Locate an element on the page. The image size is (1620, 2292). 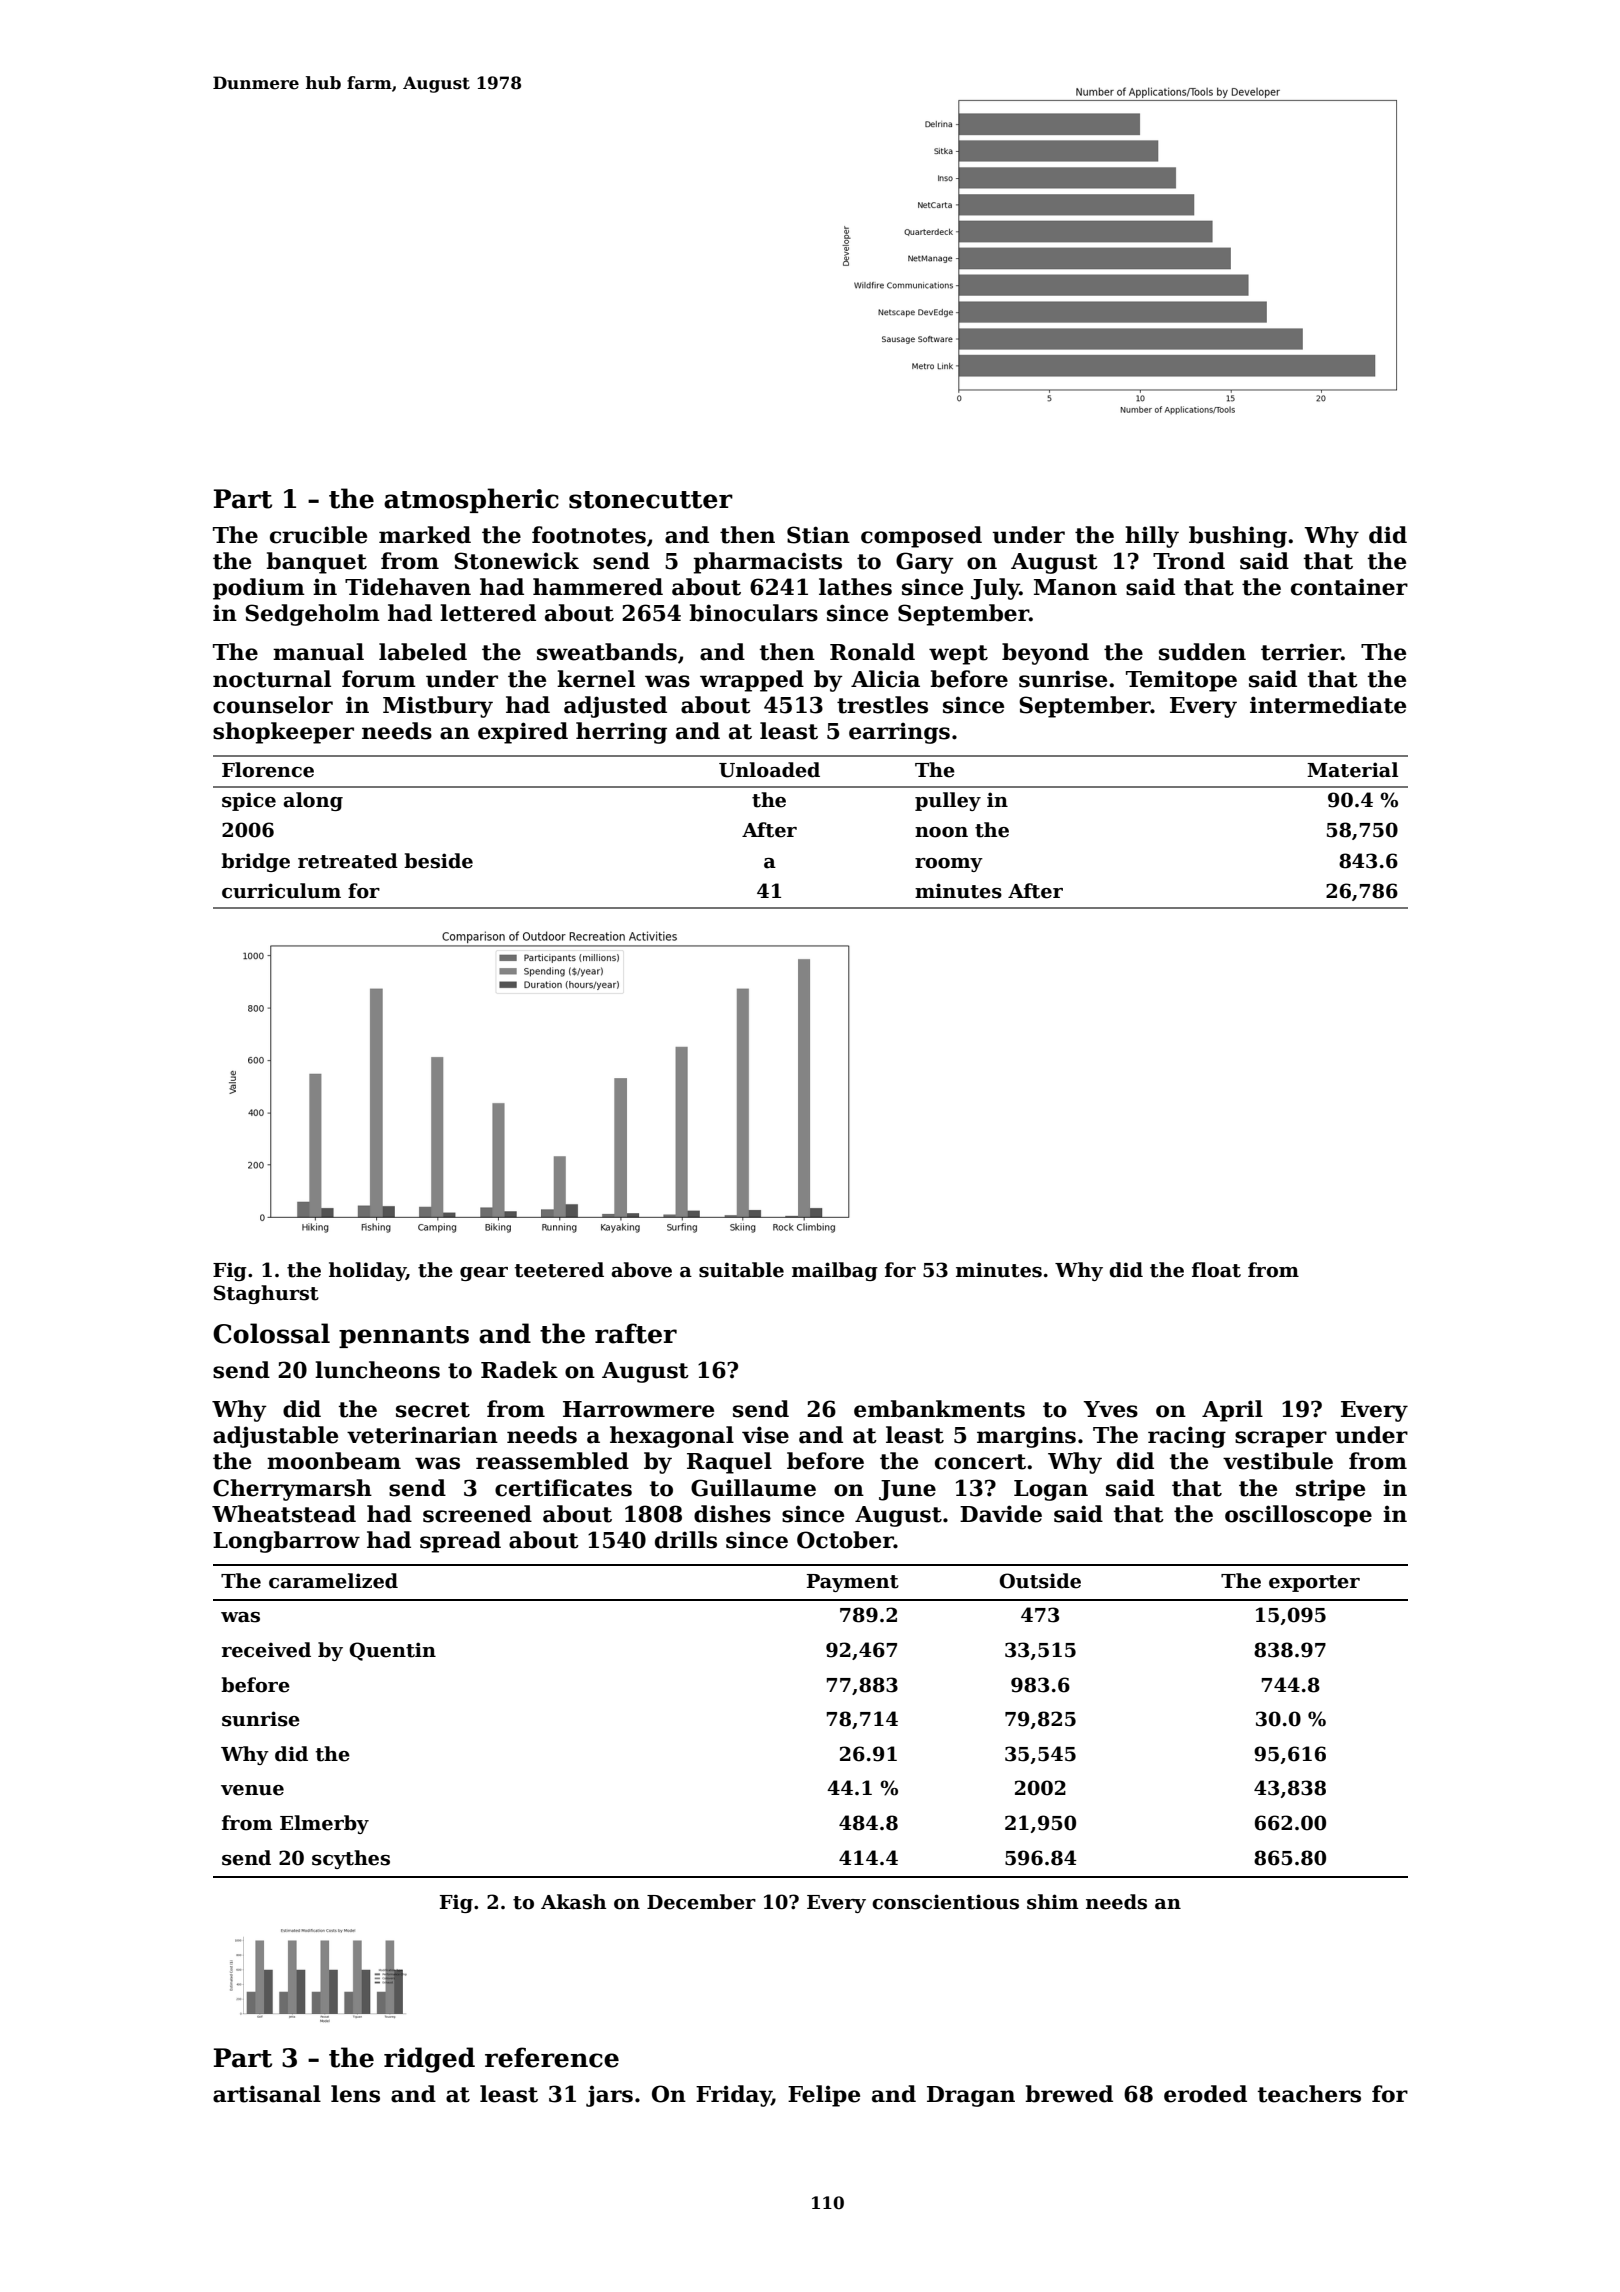
Quentin is located at coordinates (392, 1651).
